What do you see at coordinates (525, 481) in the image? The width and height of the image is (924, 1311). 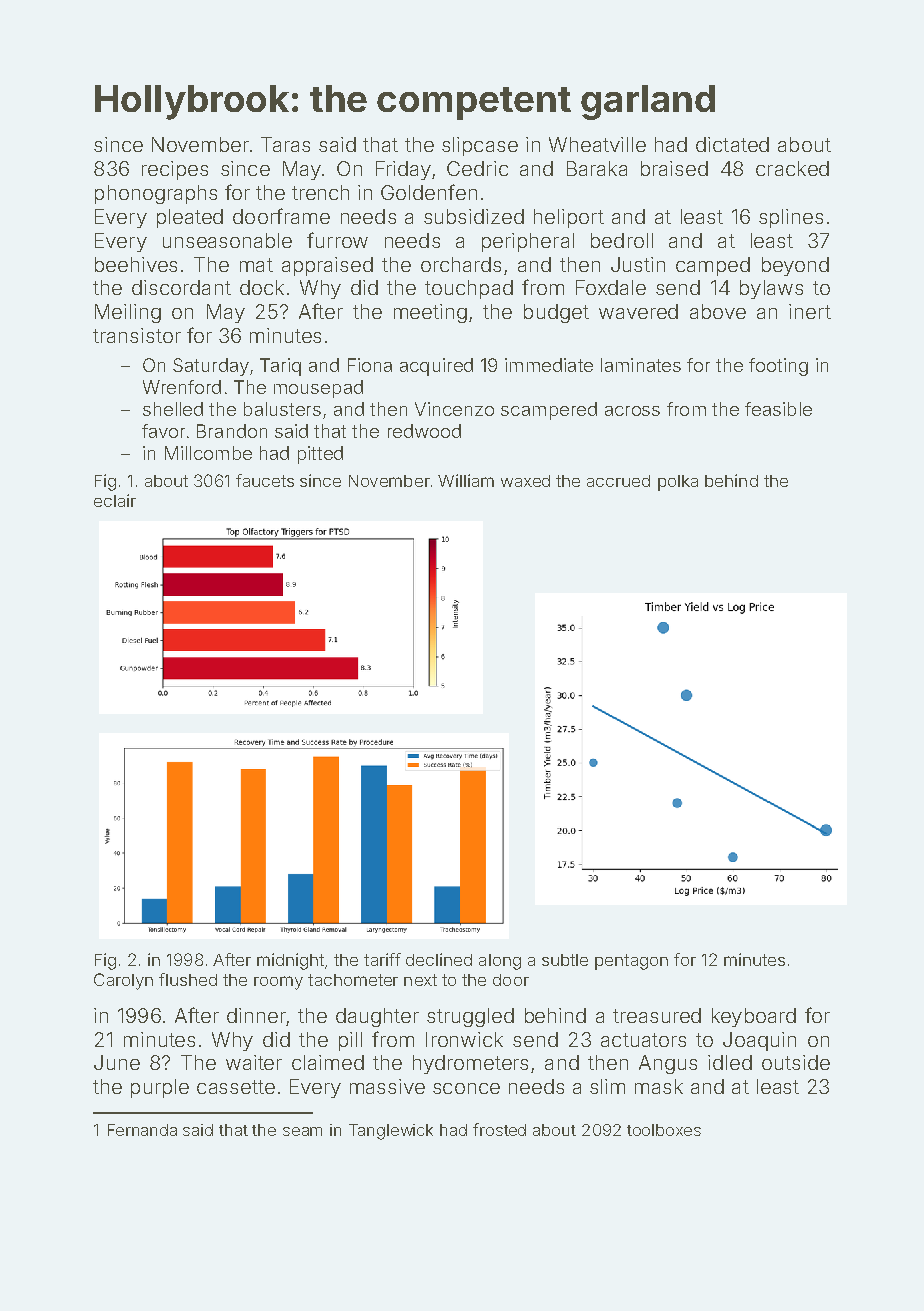 I see `waxed` at bounding box center [525, 481].
